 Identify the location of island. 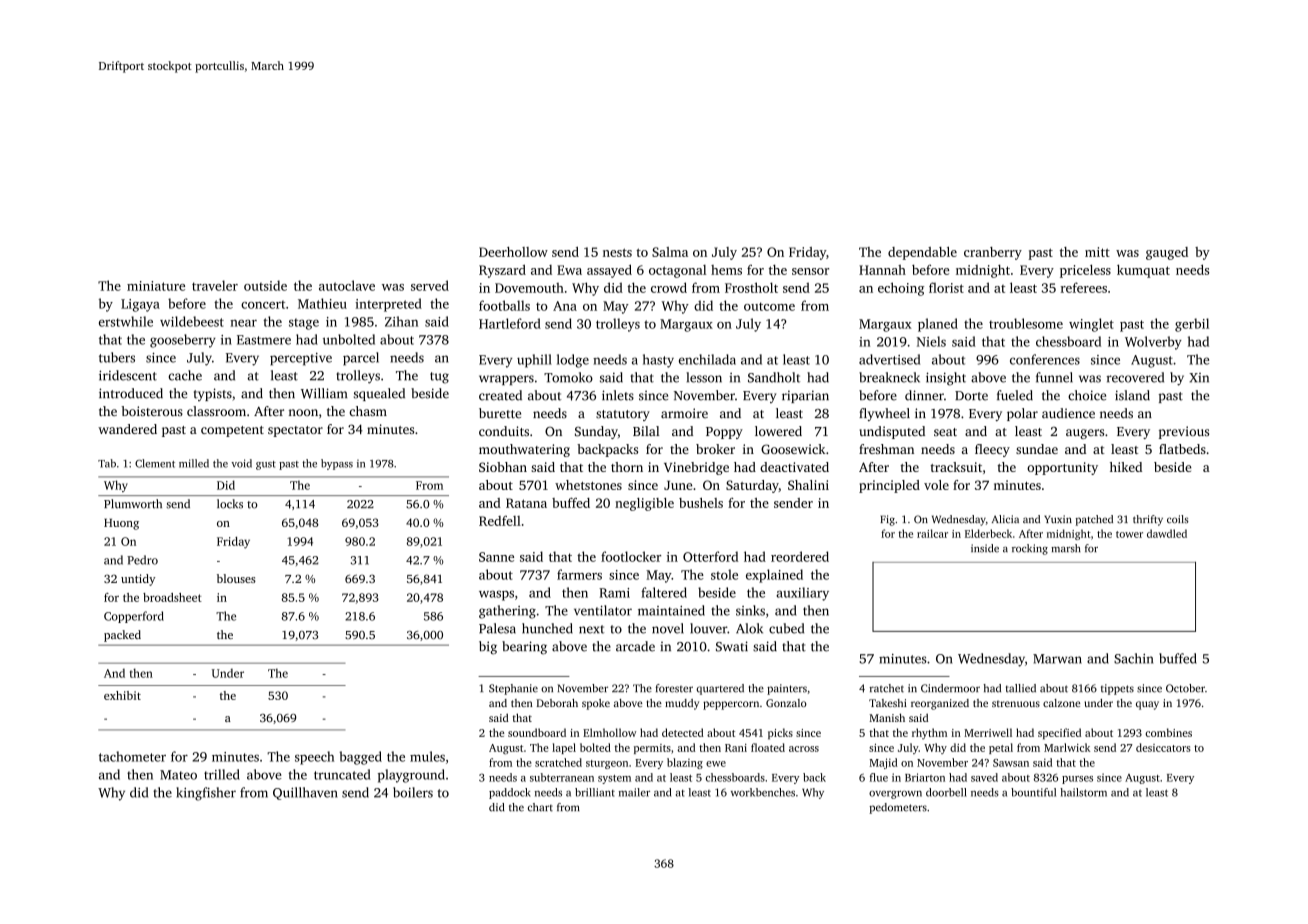
(1132, 395).
